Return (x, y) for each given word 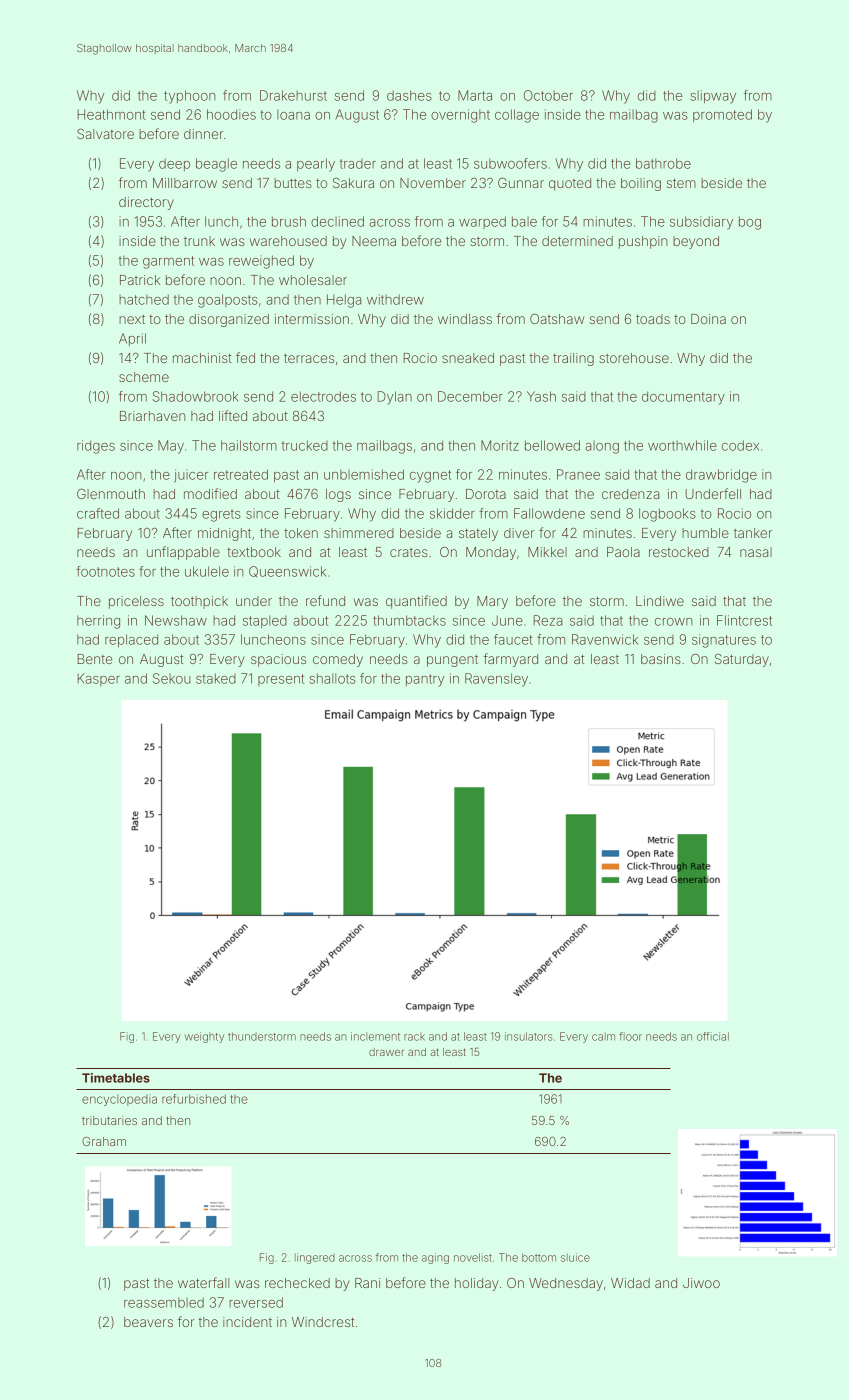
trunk (199, 241)
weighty (204, 1037)
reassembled (164, 1302)
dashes (409, 95)
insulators (529, 1036)
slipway (713, 97)
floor (630, 1036)
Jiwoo (701, 1283)
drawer (386, 1052)
